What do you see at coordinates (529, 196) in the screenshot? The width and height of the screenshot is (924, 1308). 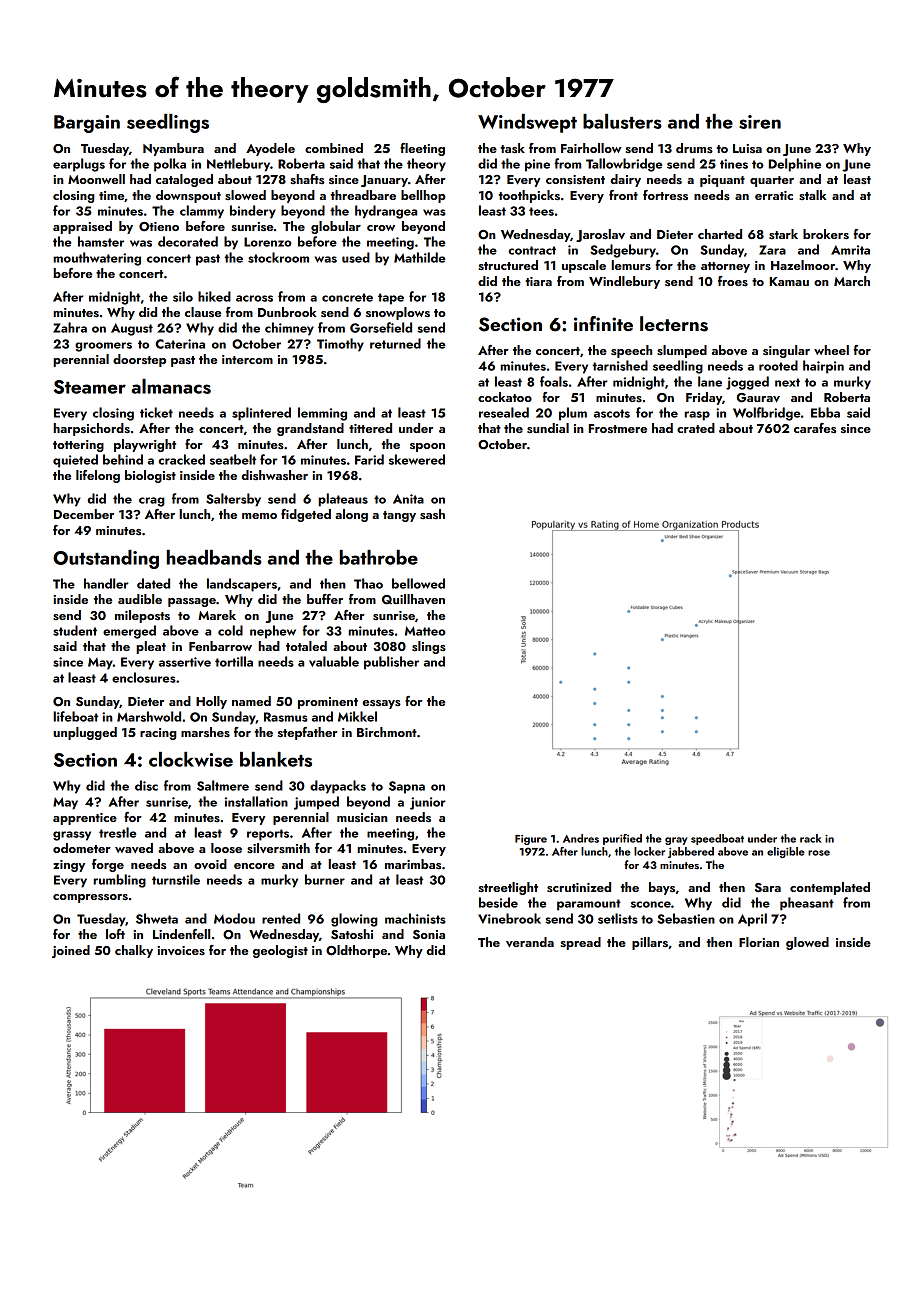 I see `toothpicks` at bounding box center [529, 196].
